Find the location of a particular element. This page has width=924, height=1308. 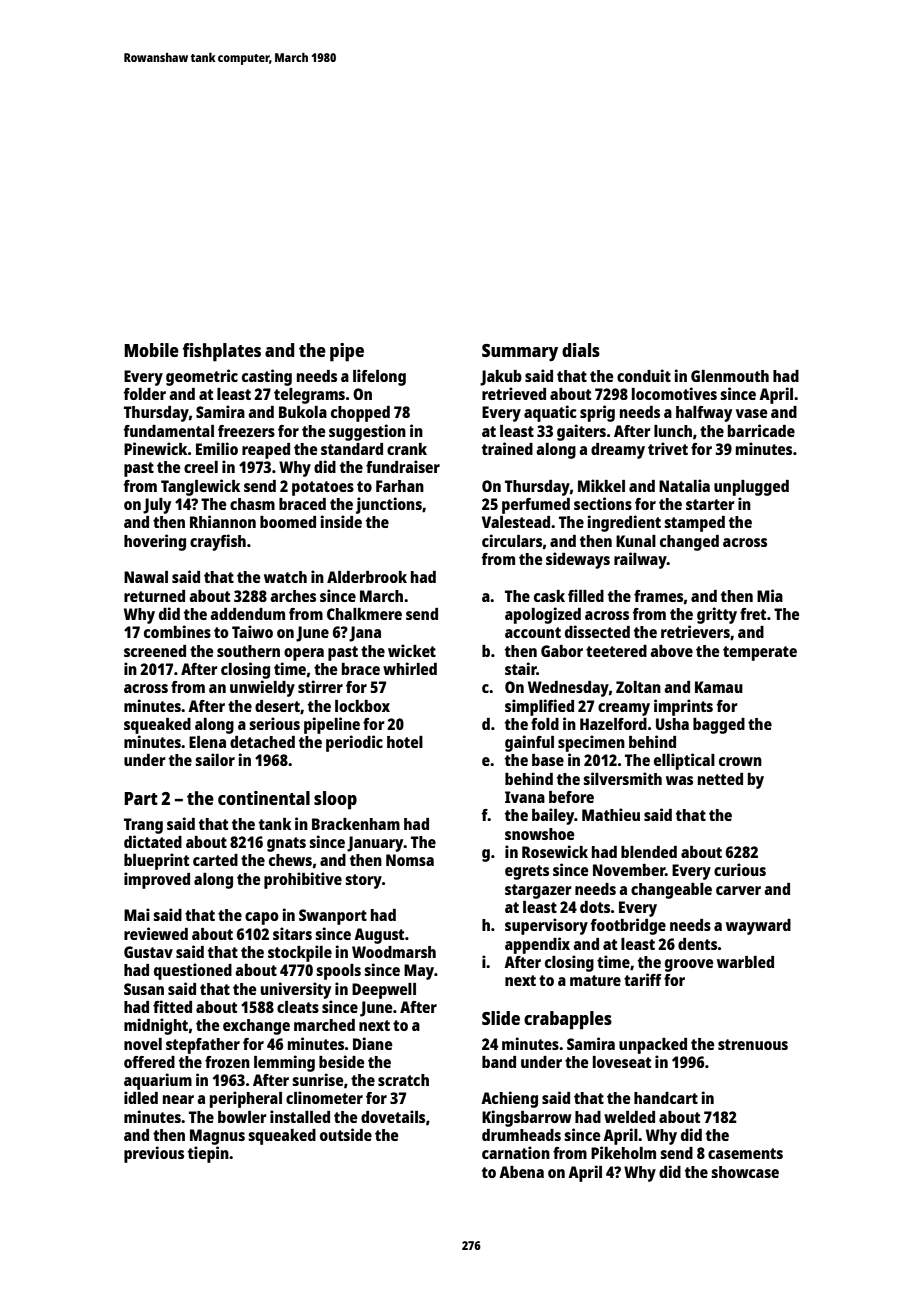

Ivana is located at coordinates (525, 797).
